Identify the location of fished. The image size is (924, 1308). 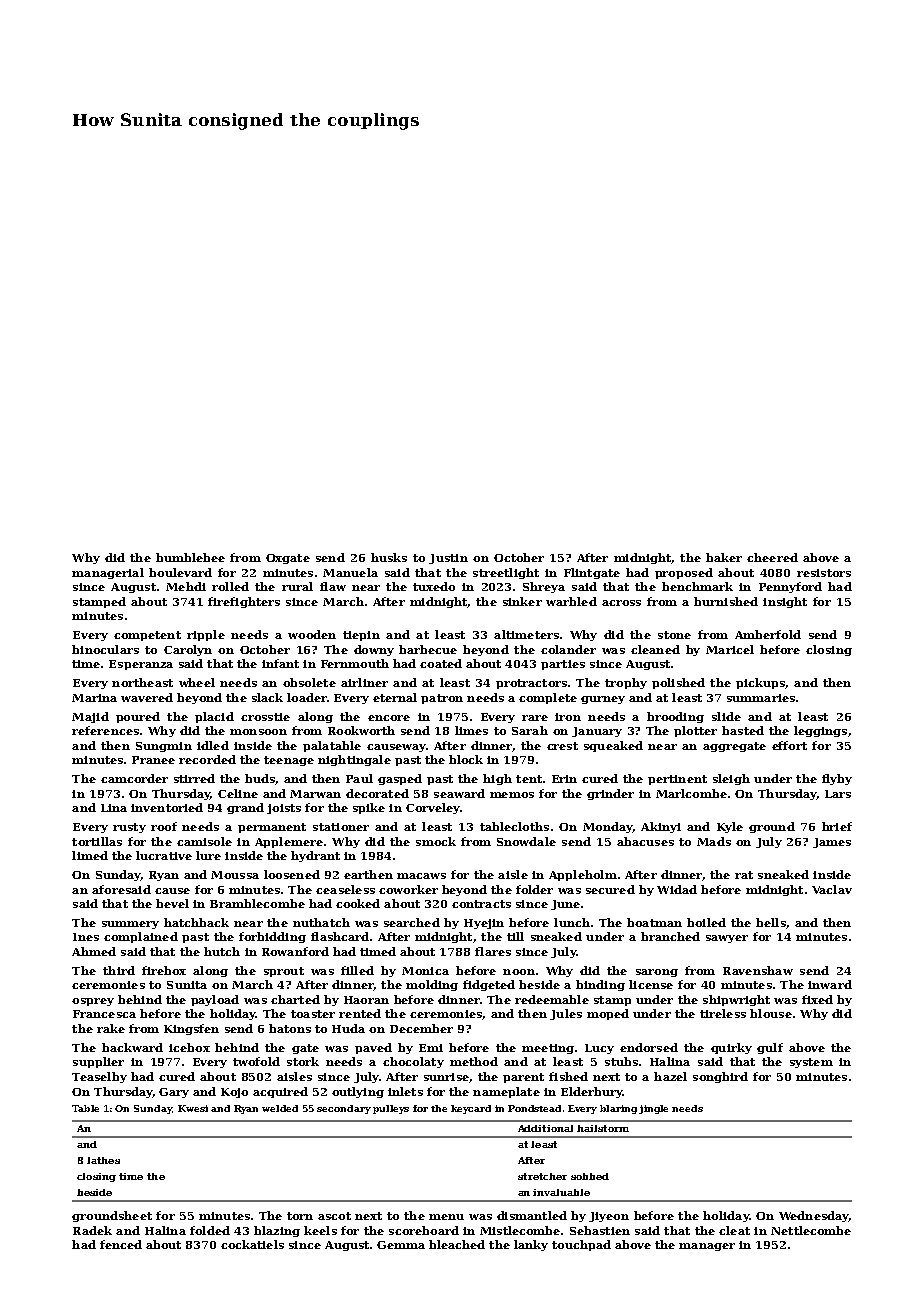
(568, 1076).
